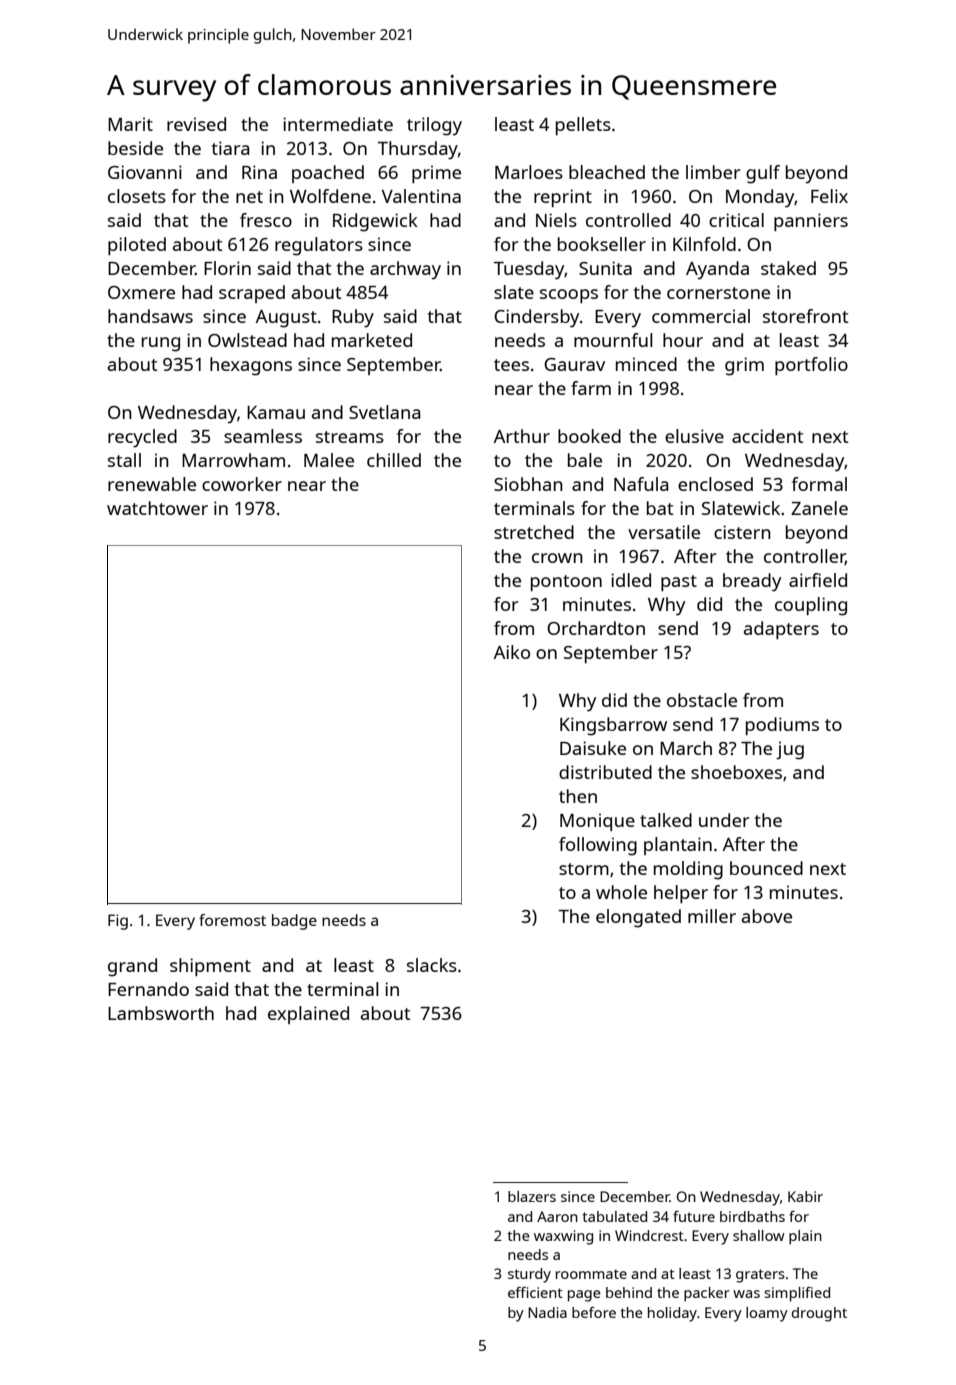  I want to click on Daisuke, so click(593, 748).
